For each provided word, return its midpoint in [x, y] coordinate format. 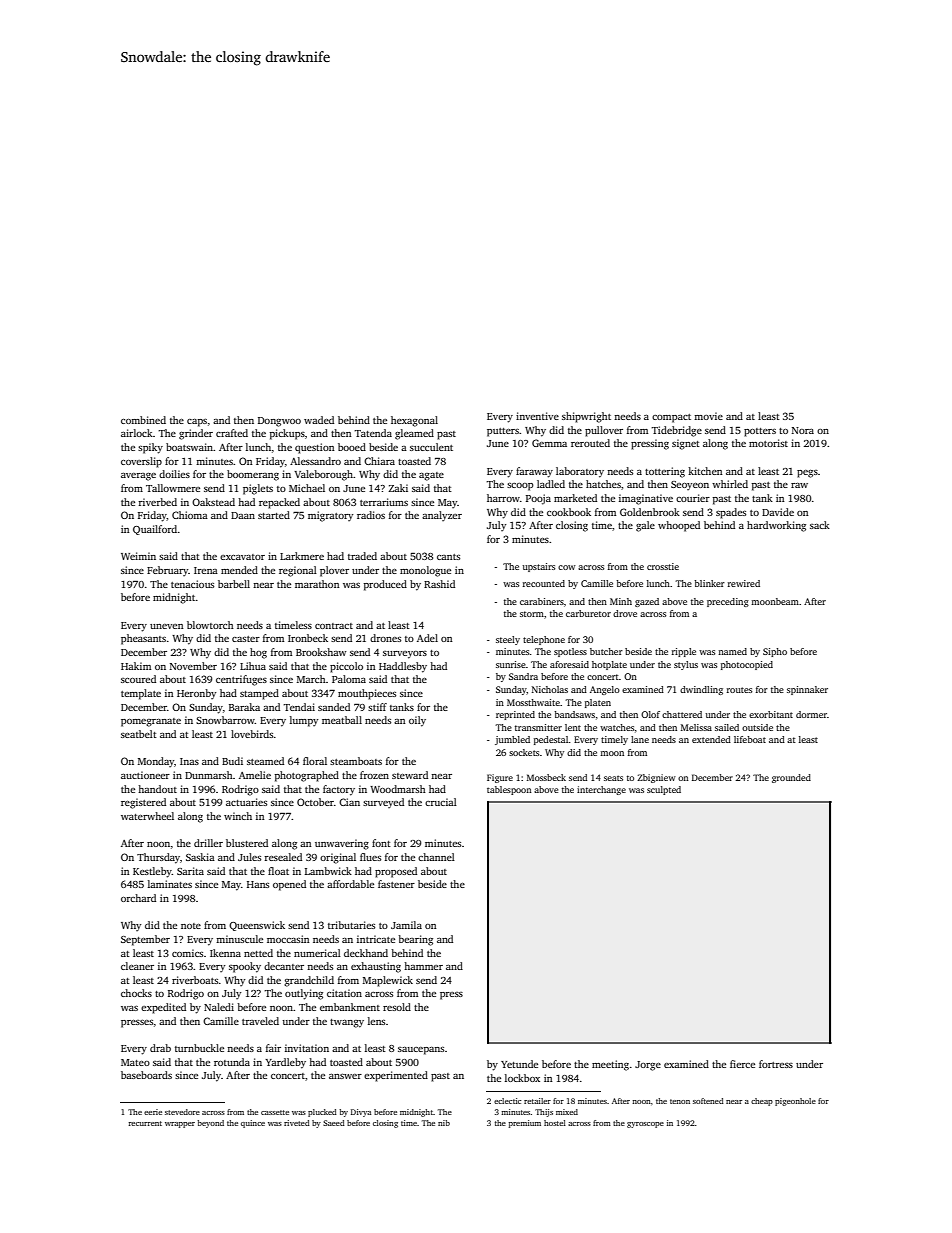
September [145, 940]
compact [671, 418]
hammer [423, 966]
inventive [537, 416]
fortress [776, 1064]
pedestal [551, 740]
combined [143, 420]
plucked [322, 1113]
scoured [138, 679]
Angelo [605, 690]
